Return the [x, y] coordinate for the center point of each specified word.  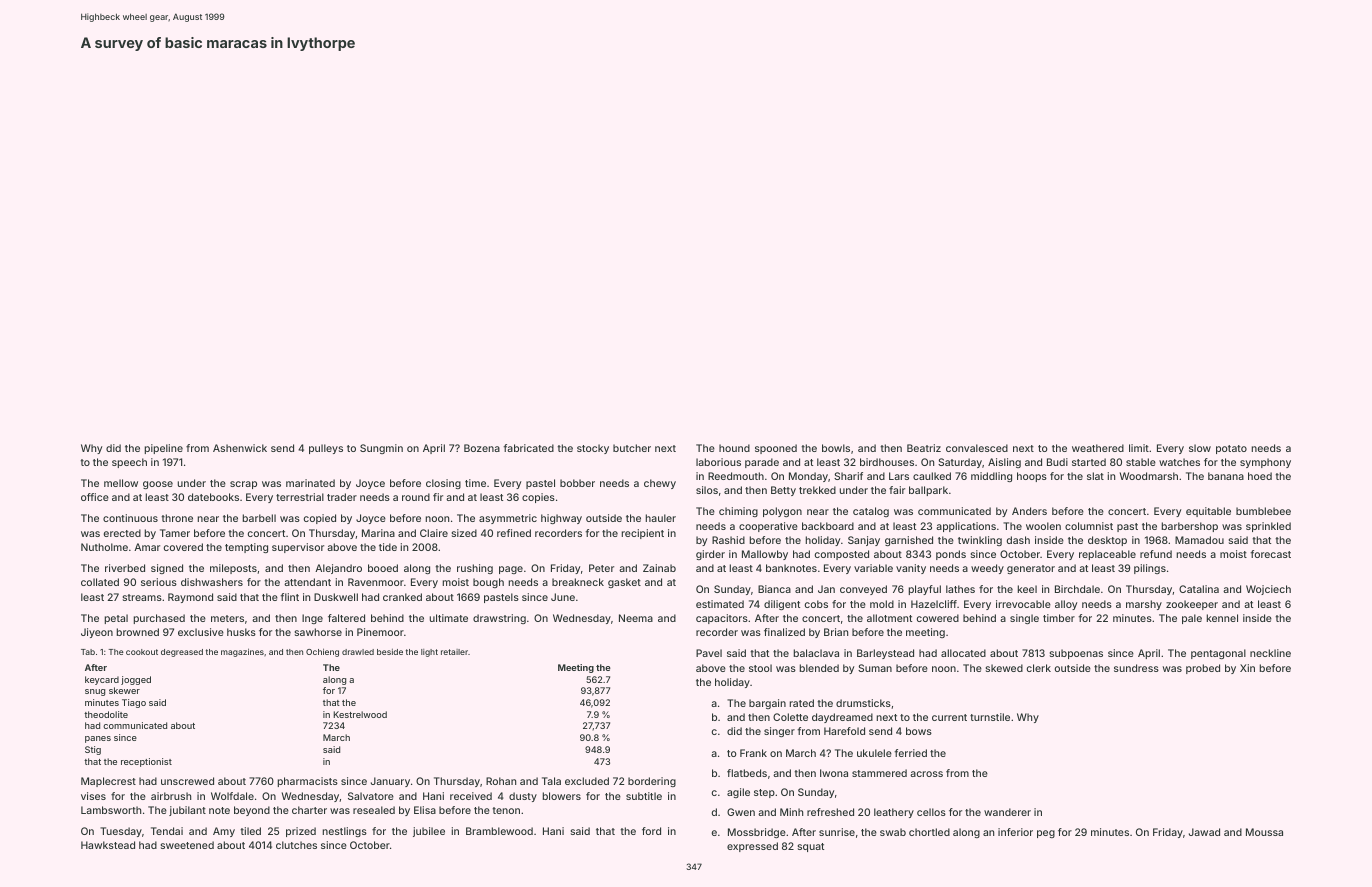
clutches [296, 845]
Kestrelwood [360, 714]
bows [919, 731]
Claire [434, 533]
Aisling [1004, 463]
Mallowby [765, 555]
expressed [752, 847]
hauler [660, 518]
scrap [243, 485]
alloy [1066, 605]
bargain [767, 704]
